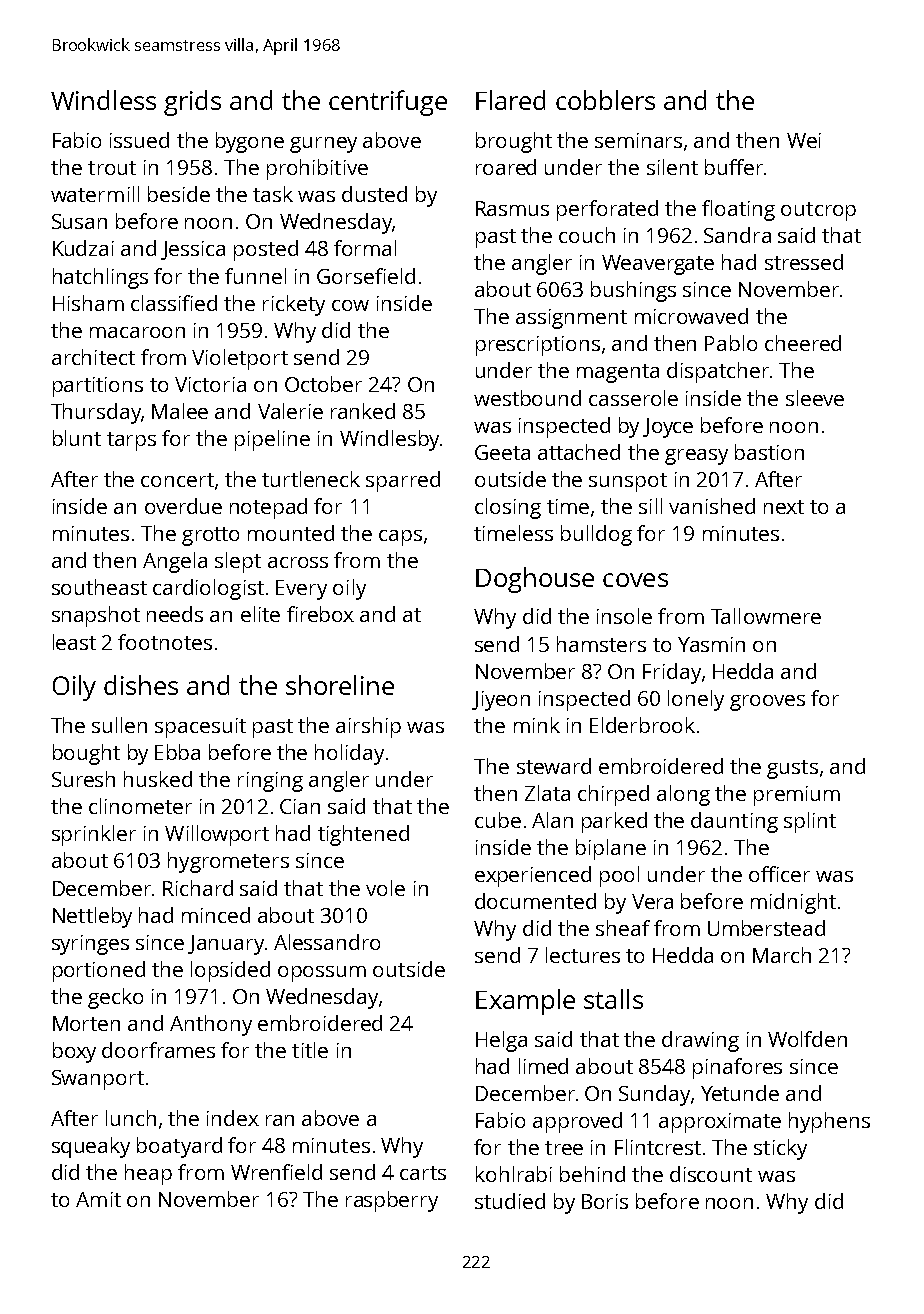 The width and height of the image is (924, 1314). Describe the element at coordinates (363, 411) in the image. I see `ranked` at that location.
